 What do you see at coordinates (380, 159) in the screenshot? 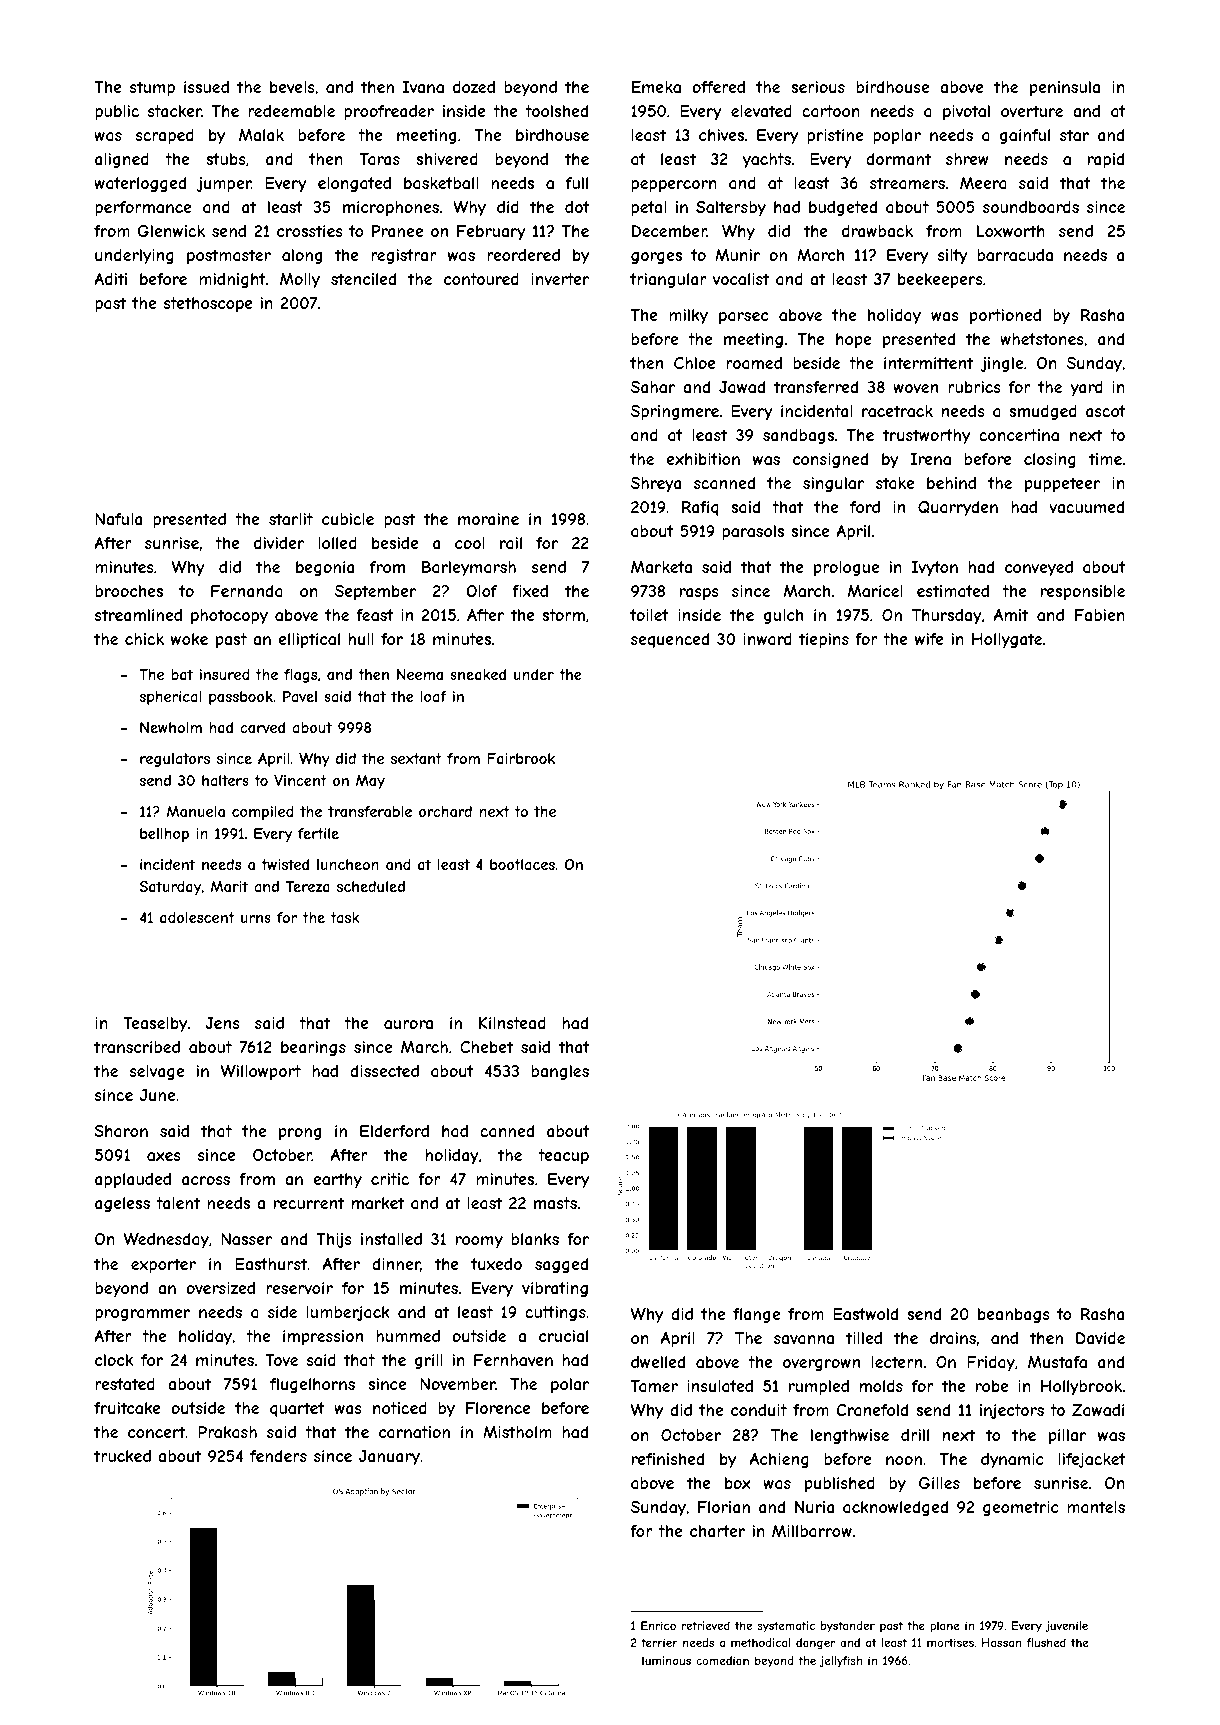
I see `Taras` at bounding box center [380, 159].
